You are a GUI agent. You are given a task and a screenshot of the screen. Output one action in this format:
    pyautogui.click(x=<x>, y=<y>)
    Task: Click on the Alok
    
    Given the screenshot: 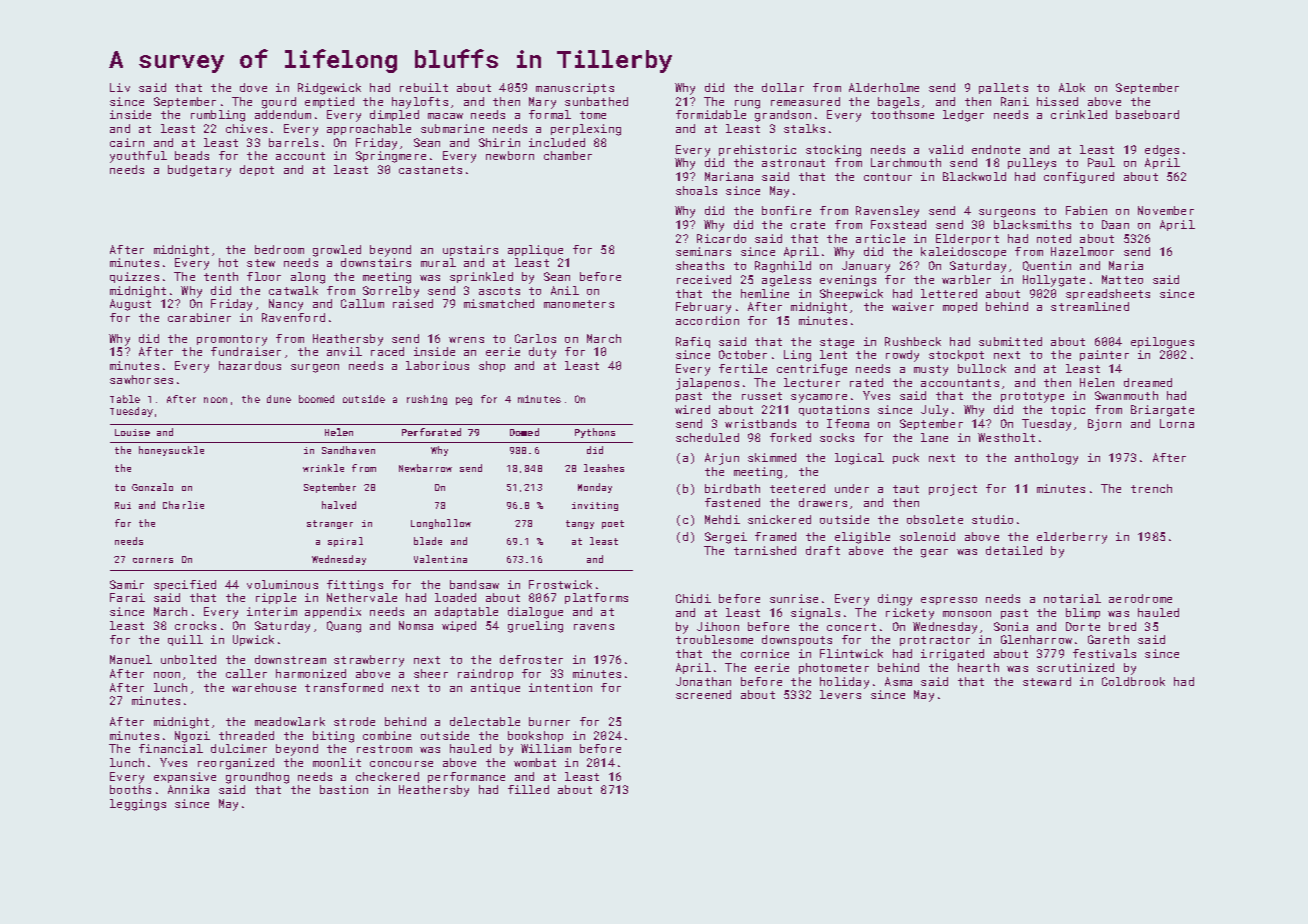 What is the action you would take?
    pyautogui.click(x=1072, y=87)
